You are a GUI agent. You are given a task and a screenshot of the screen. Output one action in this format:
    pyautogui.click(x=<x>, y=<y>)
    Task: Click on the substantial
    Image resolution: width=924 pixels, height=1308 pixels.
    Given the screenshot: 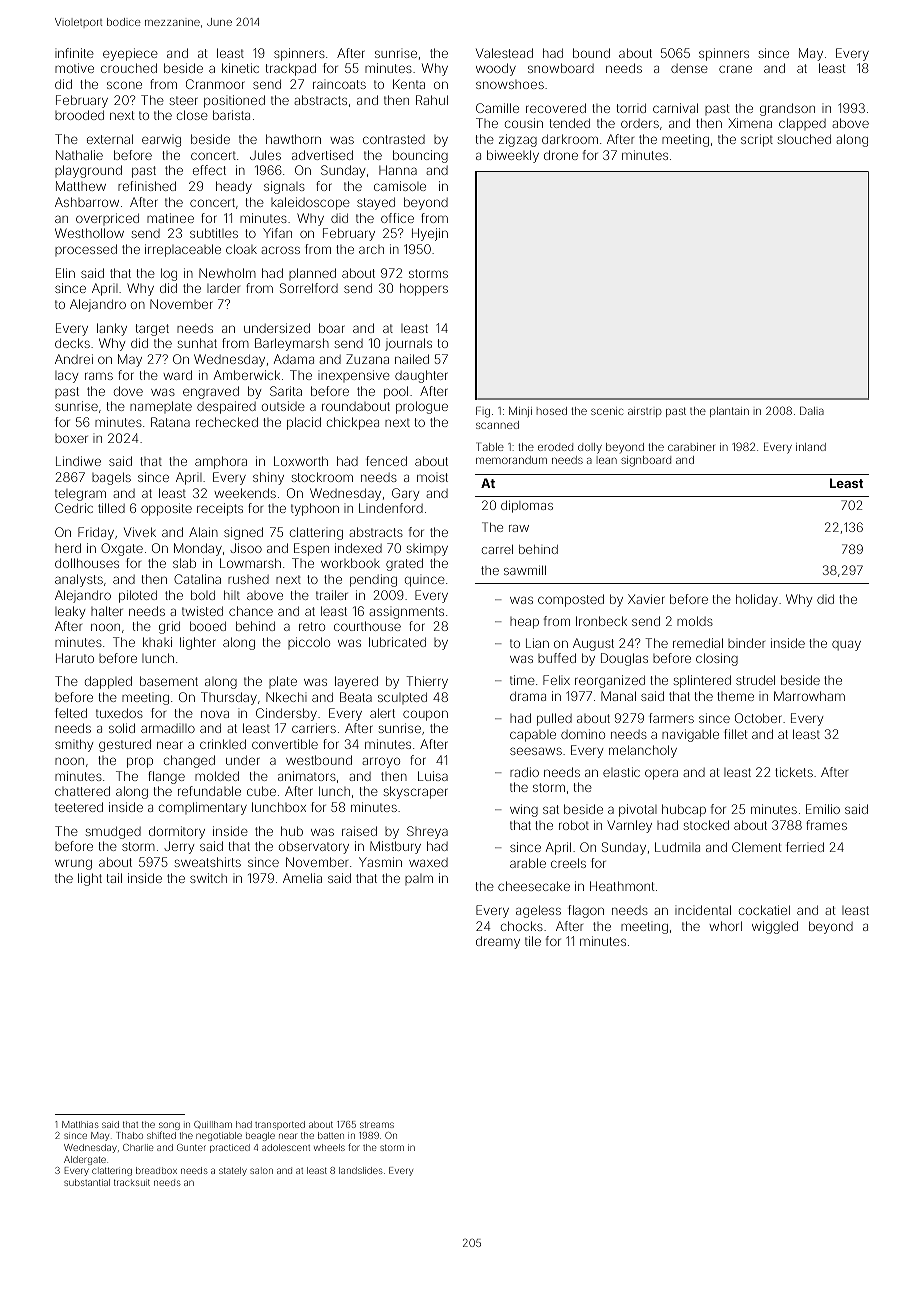 What is the action you would take?
    pyautogui.click(x=87, y=1182)
